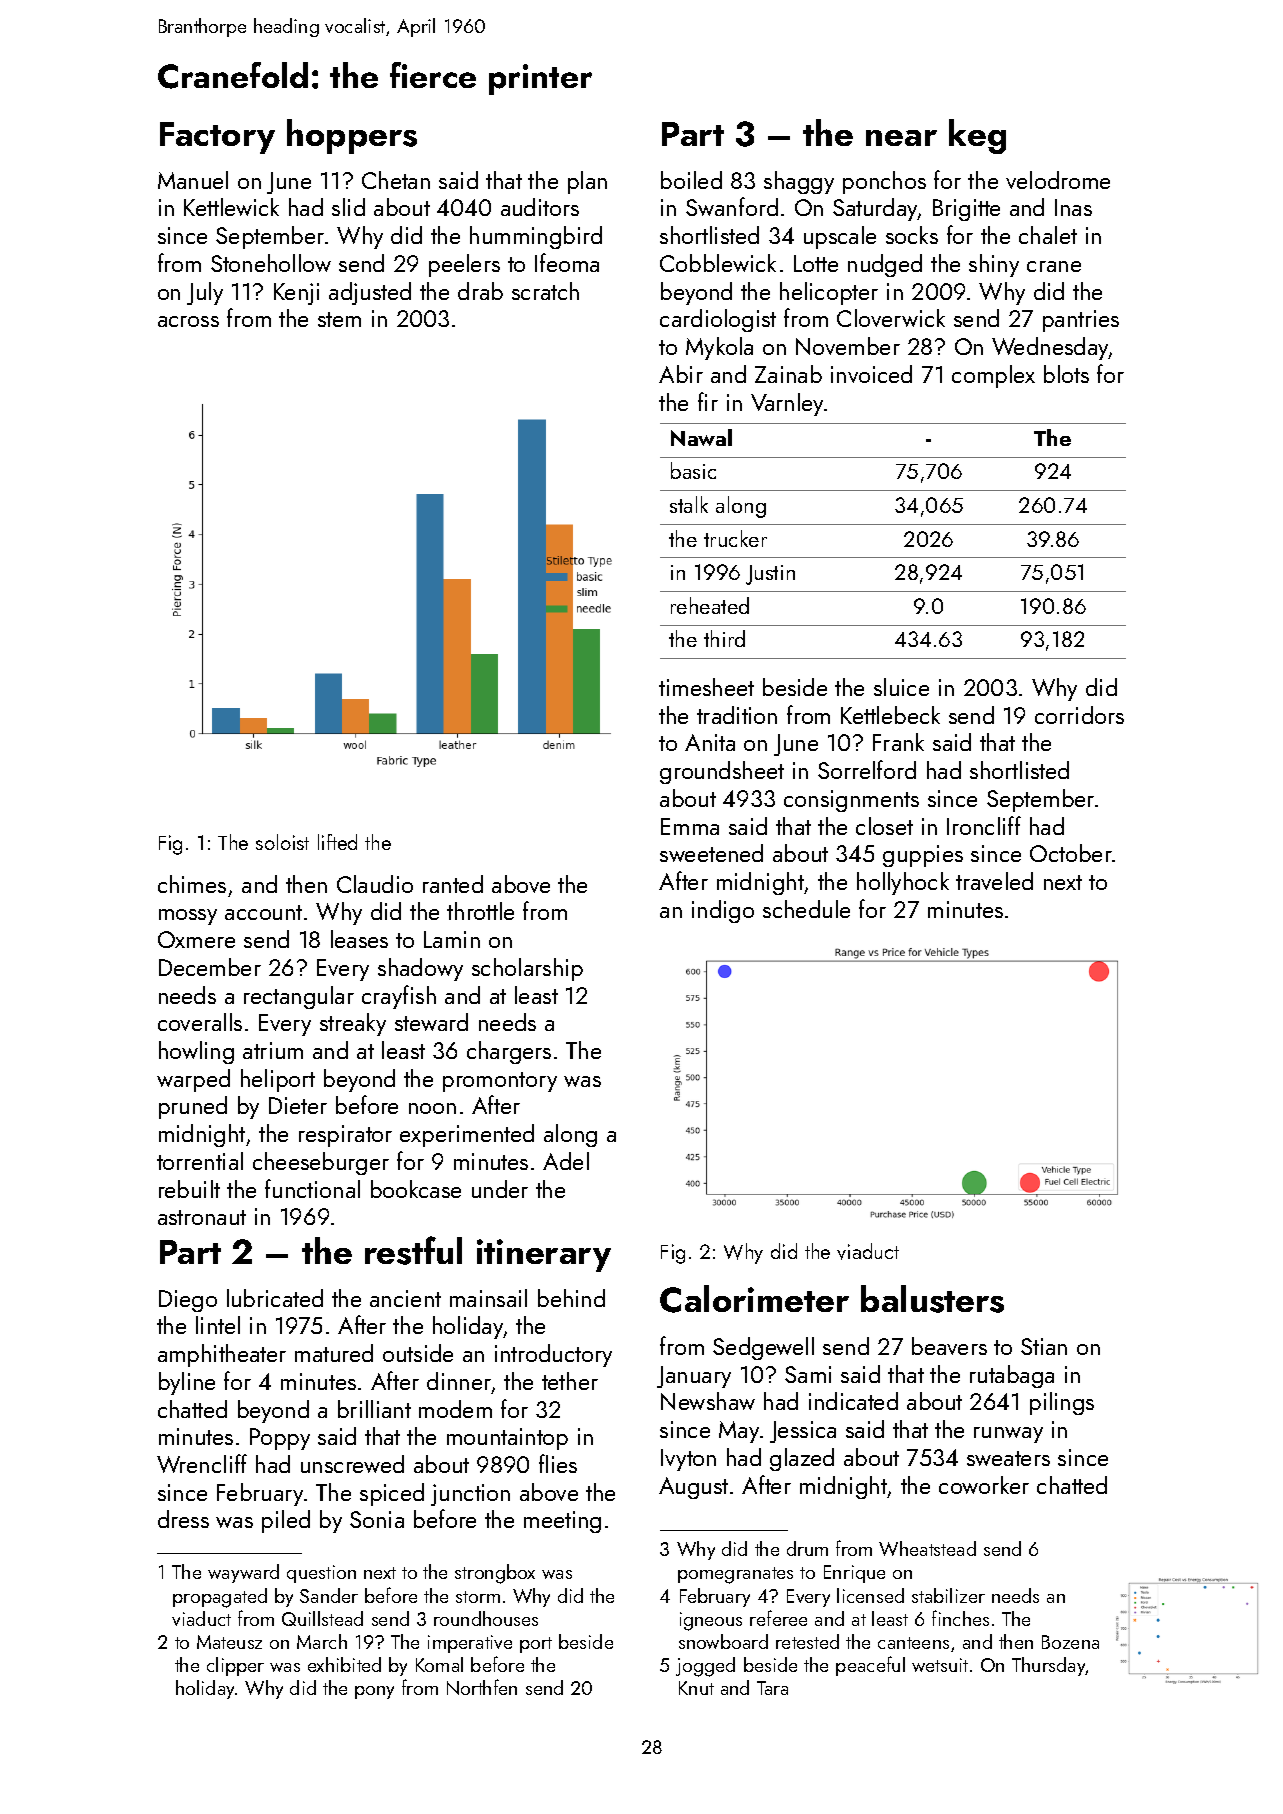  What do you see at coordinates (339, 319) in the screenshot?
I see `stem` at bounding box center [339, 319].
